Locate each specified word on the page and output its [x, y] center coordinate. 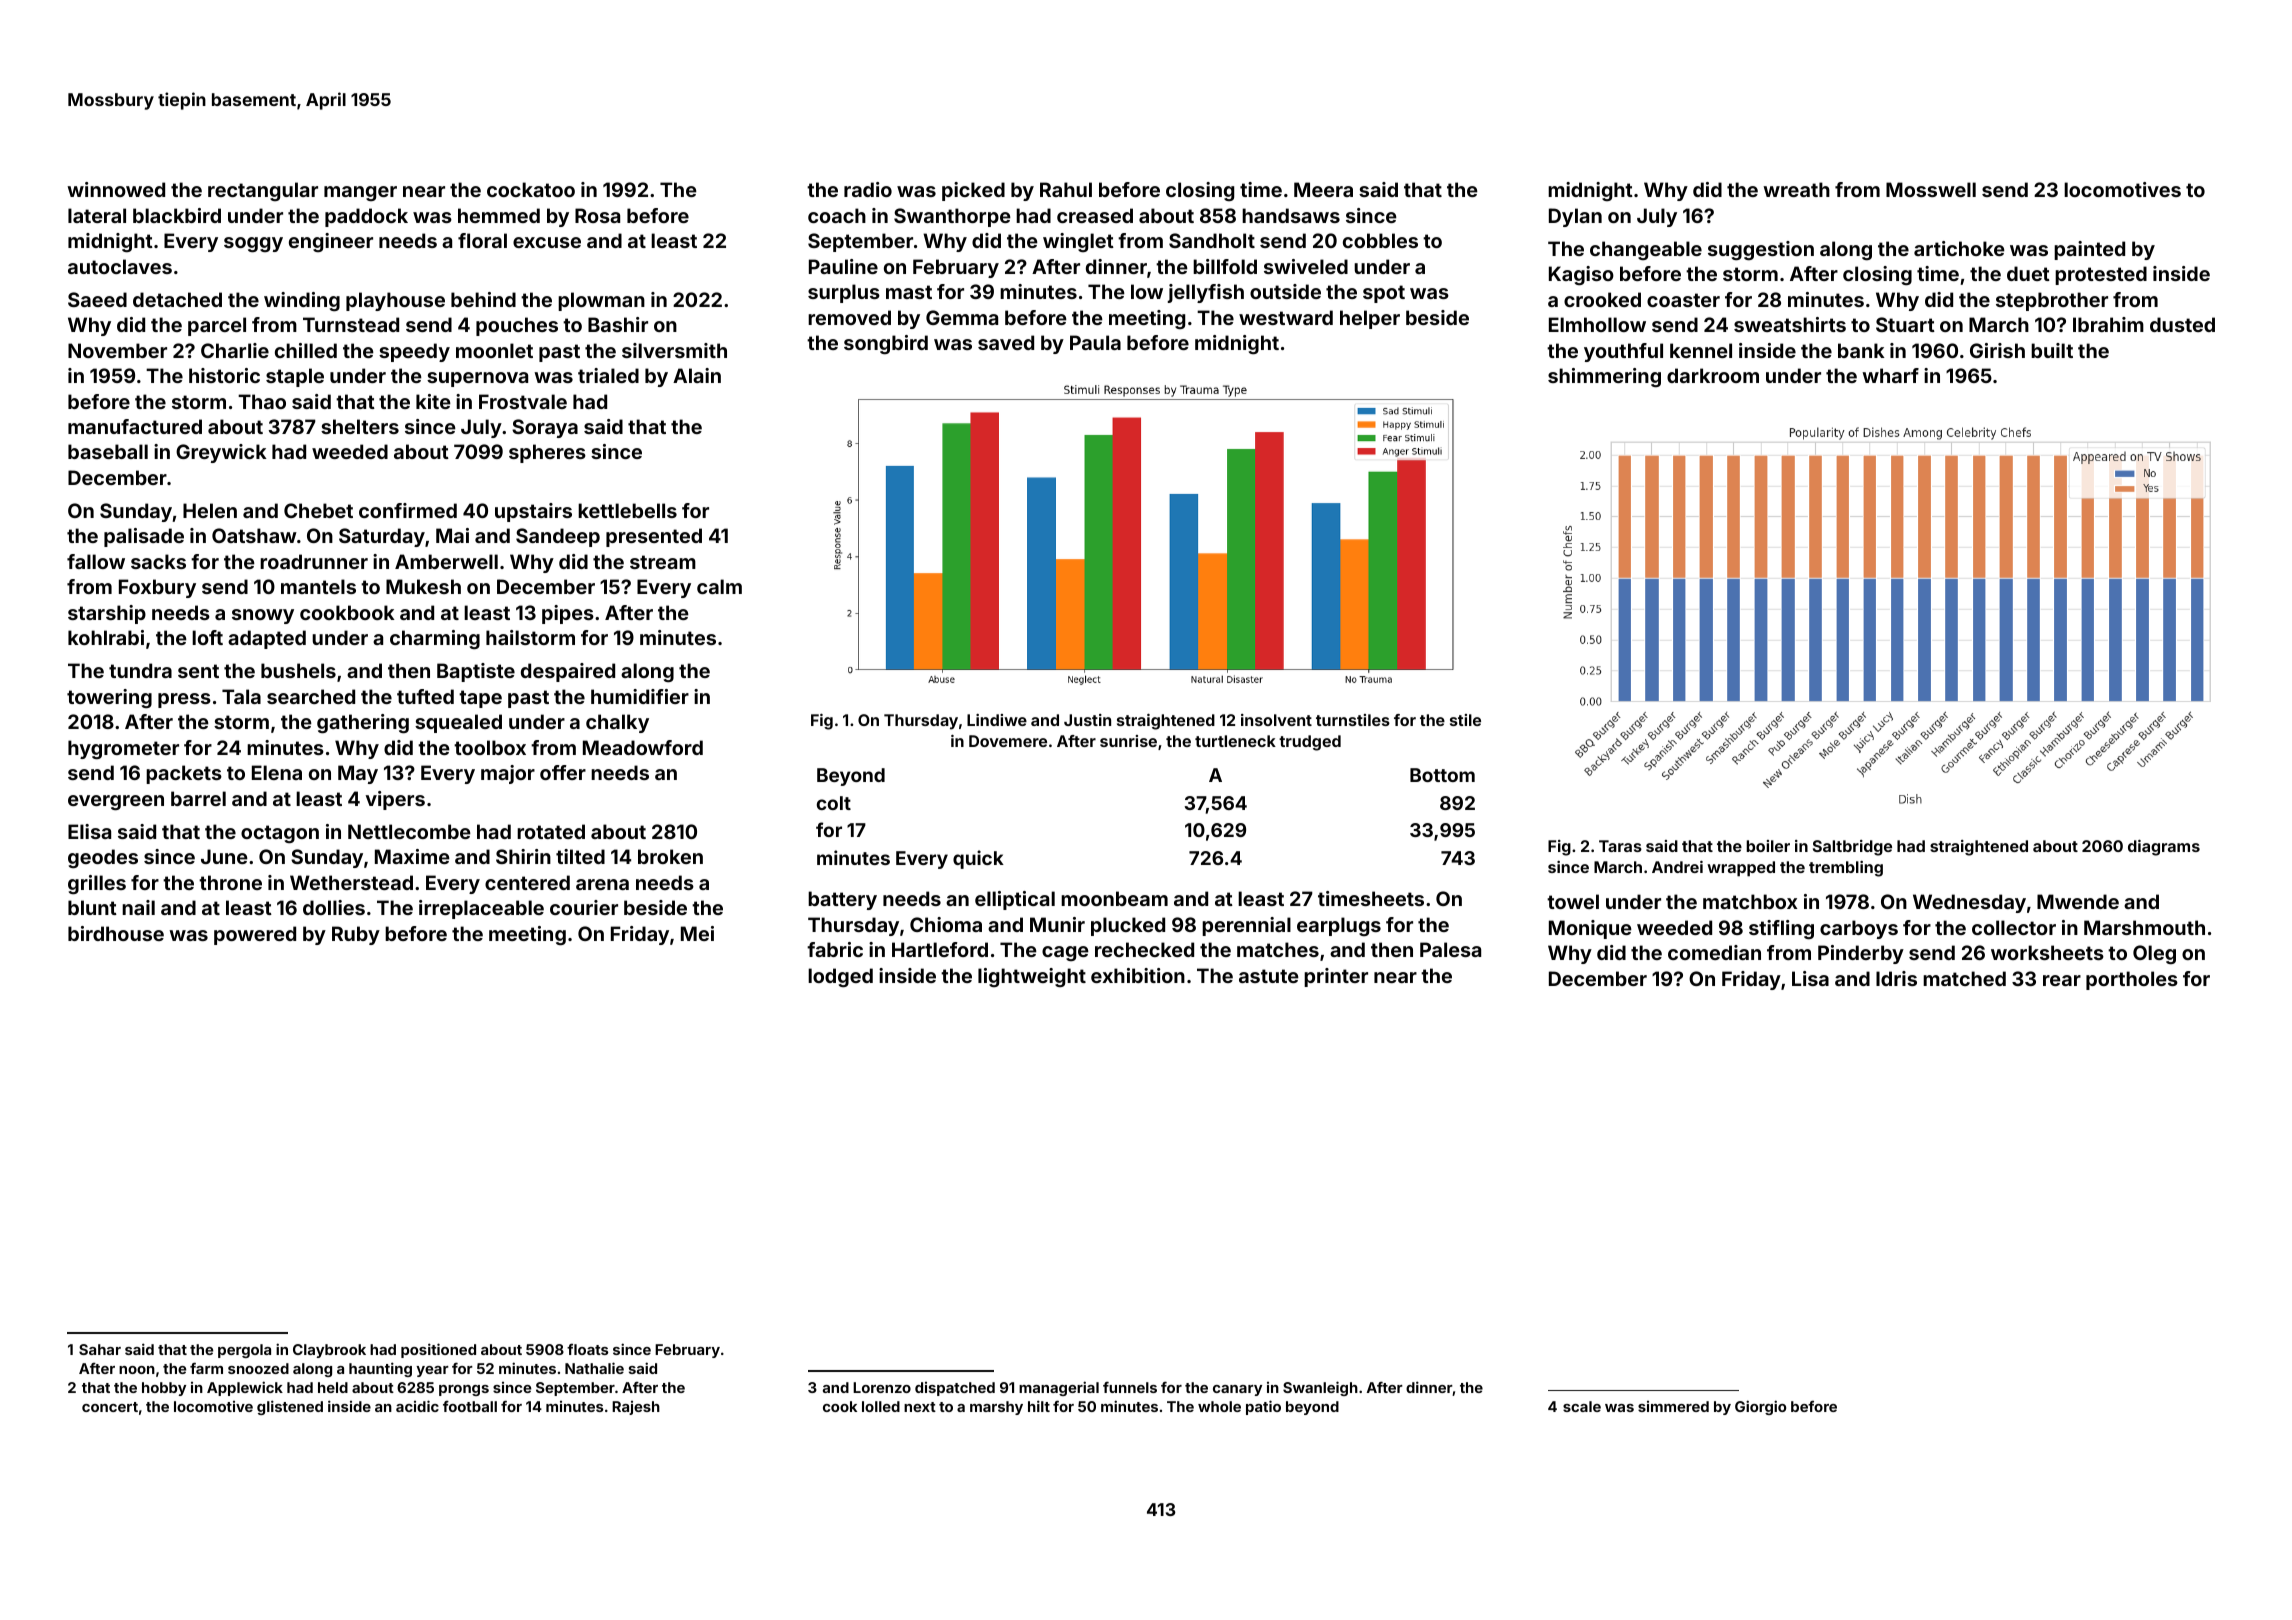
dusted [2182, 324]
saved [1006, 342]
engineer [331, 242]
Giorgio [1760, 1407]
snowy [263, 616]
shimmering [1604, 377]
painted [2089, 250]
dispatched [955, 1389]
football [470, 1406]
